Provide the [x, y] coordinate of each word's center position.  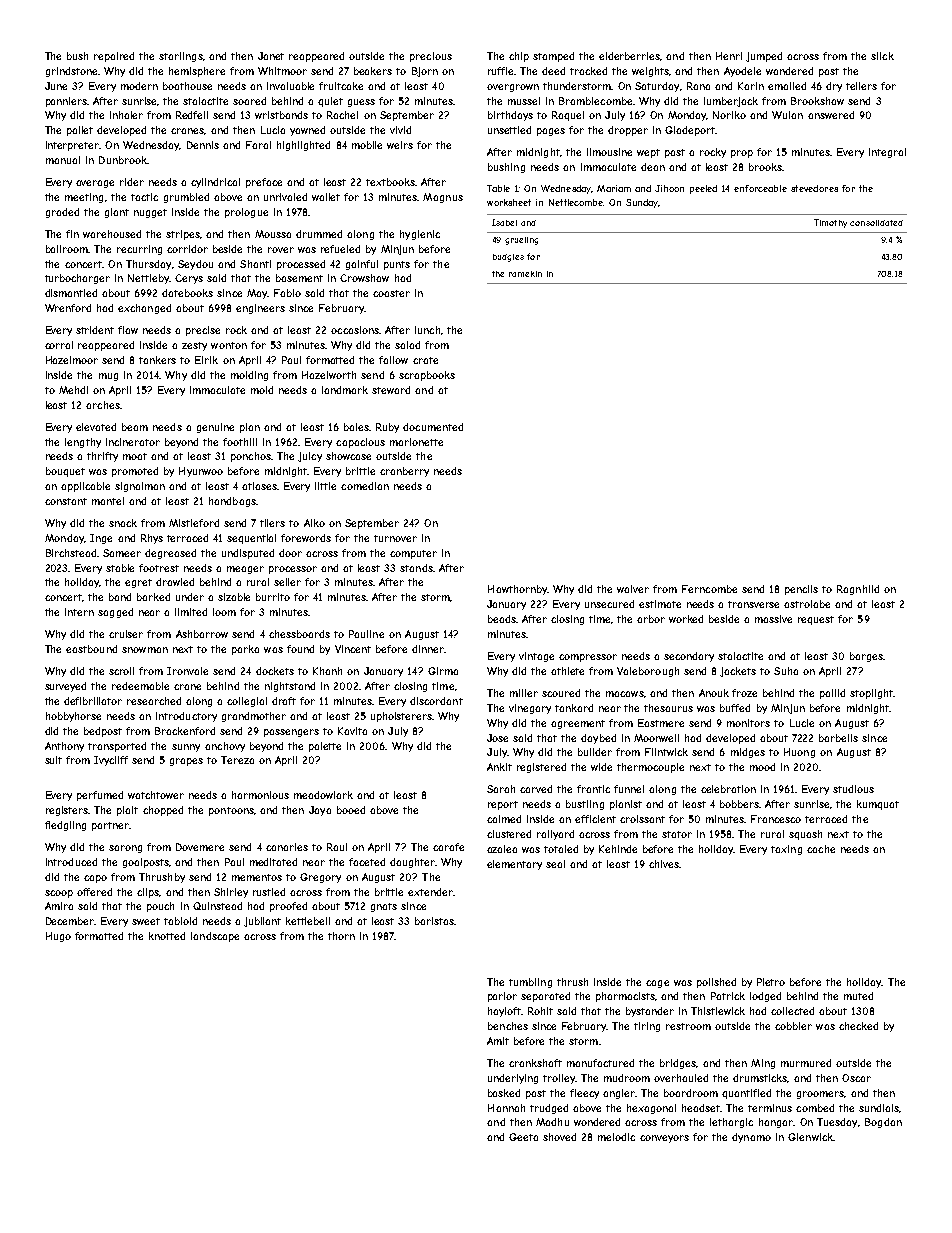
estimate [660, 604]
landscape [215, 937]
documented [433, 427]
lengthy [83, 443]
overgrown [513, 88]
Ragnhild [858, 590]
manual [63, 160]
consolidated [876, 223]
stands [416, 568]
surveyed [65, 687]
